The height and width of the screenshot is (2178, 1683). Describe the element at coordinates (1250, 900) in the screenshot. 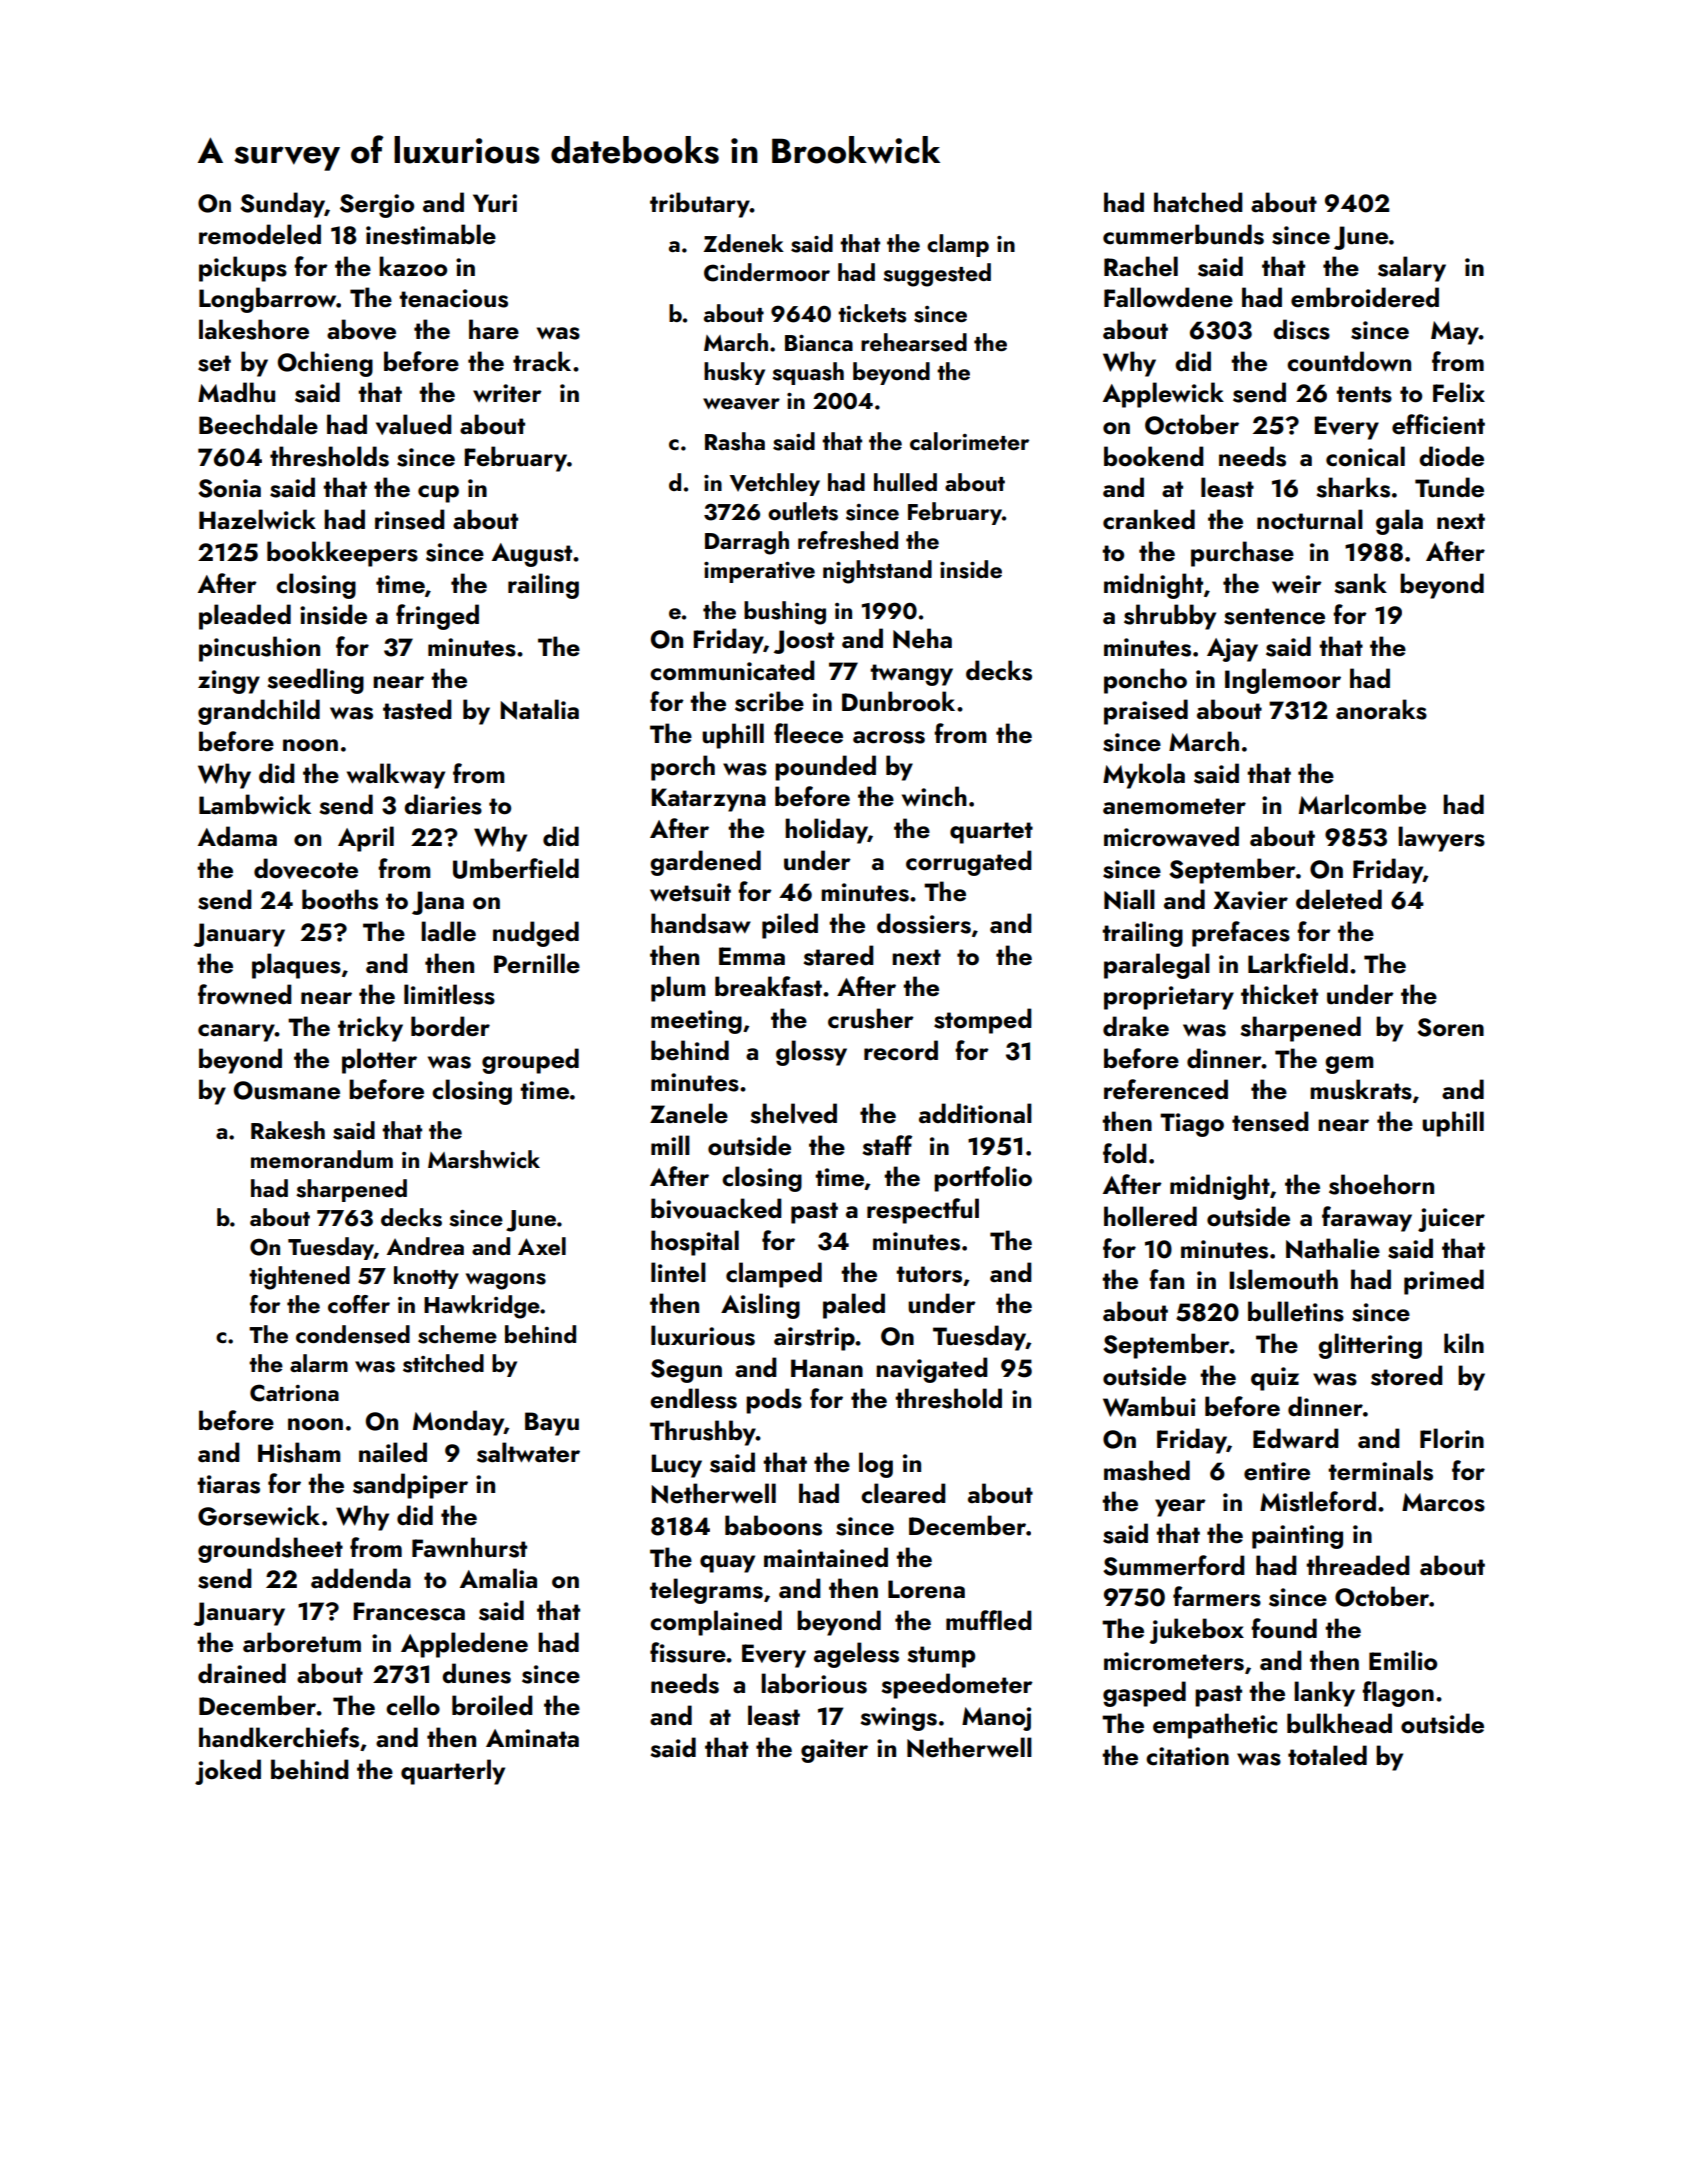

I see `Xavier` at that location.
